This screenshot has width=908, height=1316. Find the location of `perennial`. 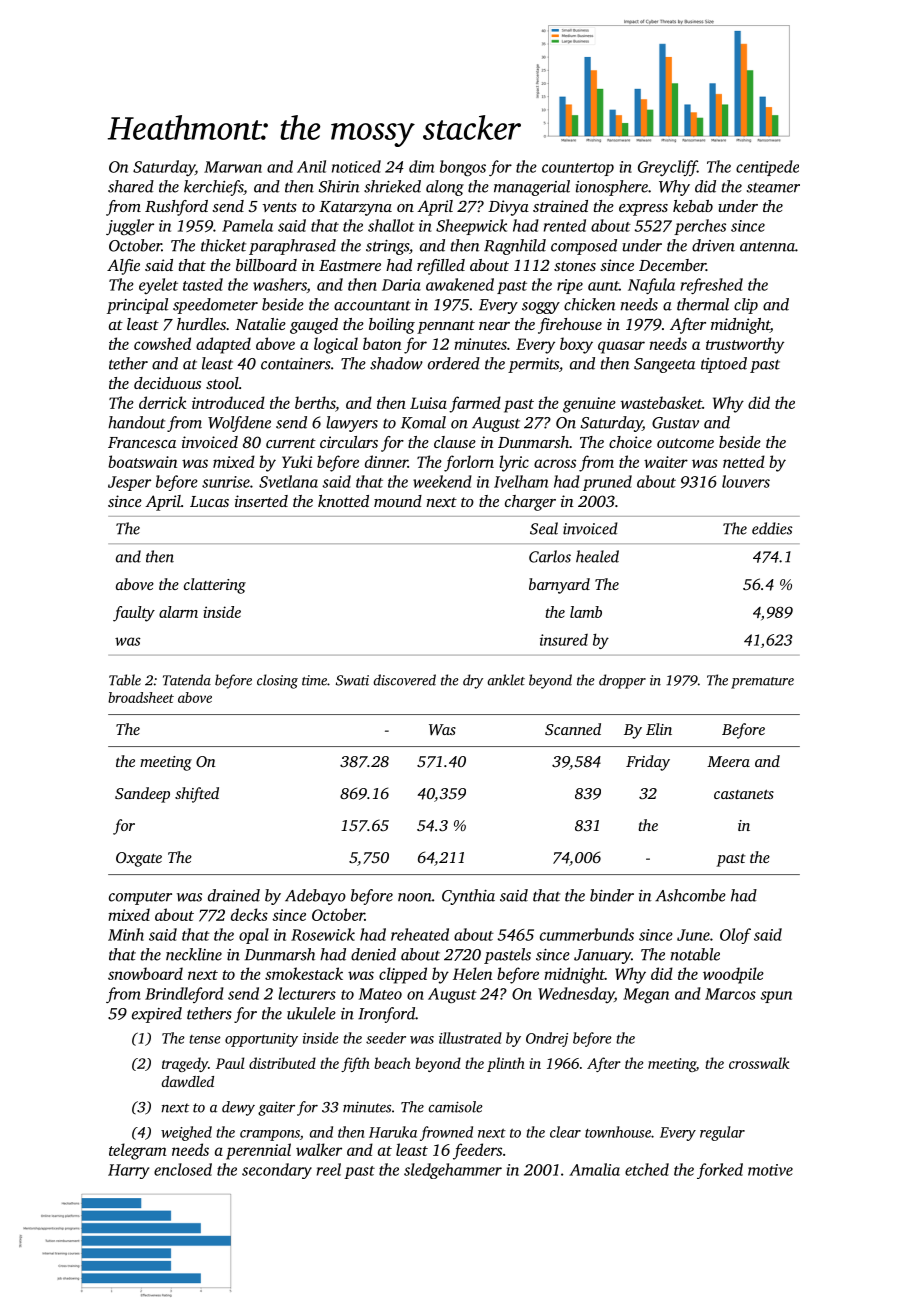

perennial is located at coordinates (258, 1151).
